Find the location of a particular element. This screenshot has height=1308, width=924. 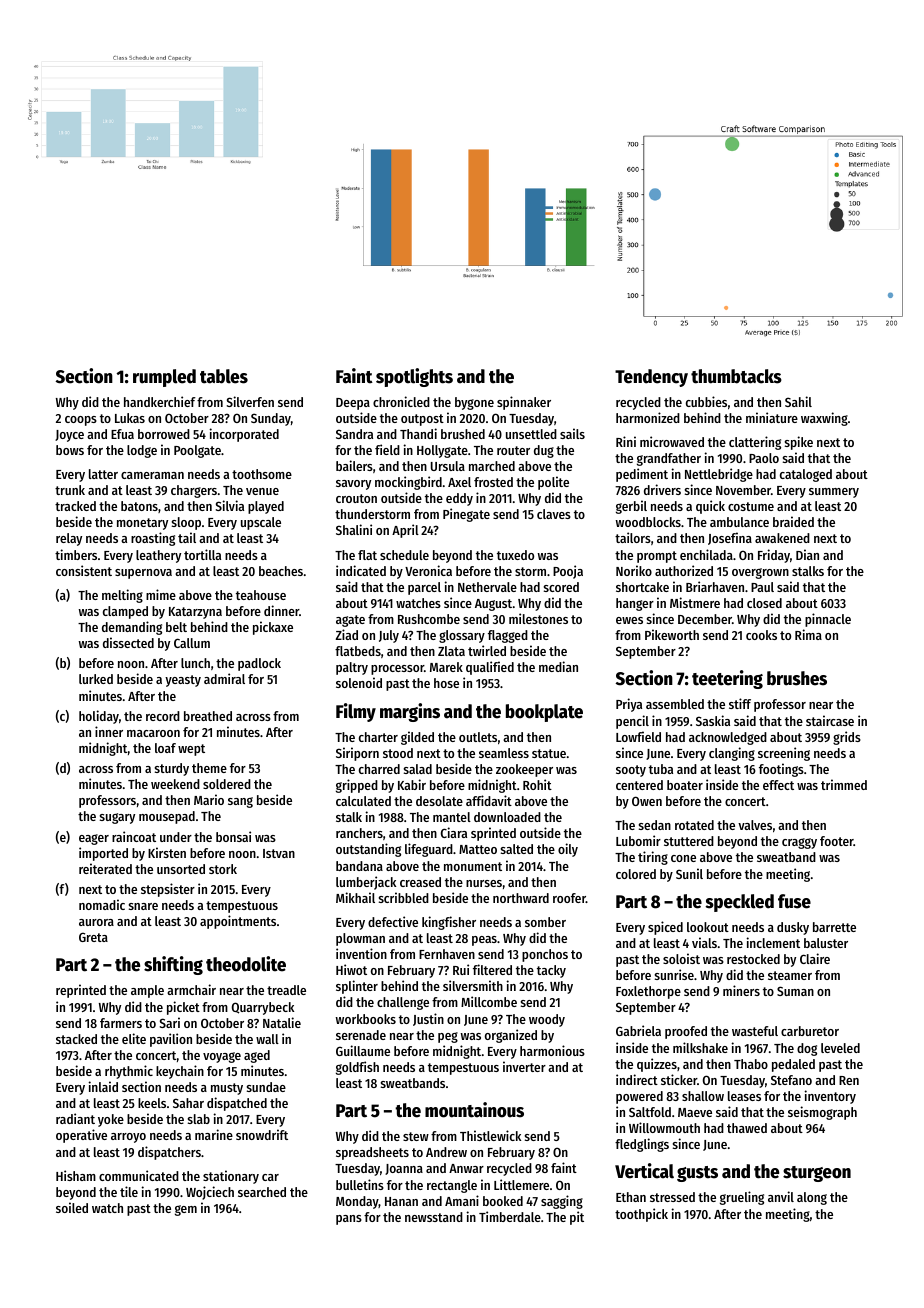

rotated is located at coordinates (694, 825).
